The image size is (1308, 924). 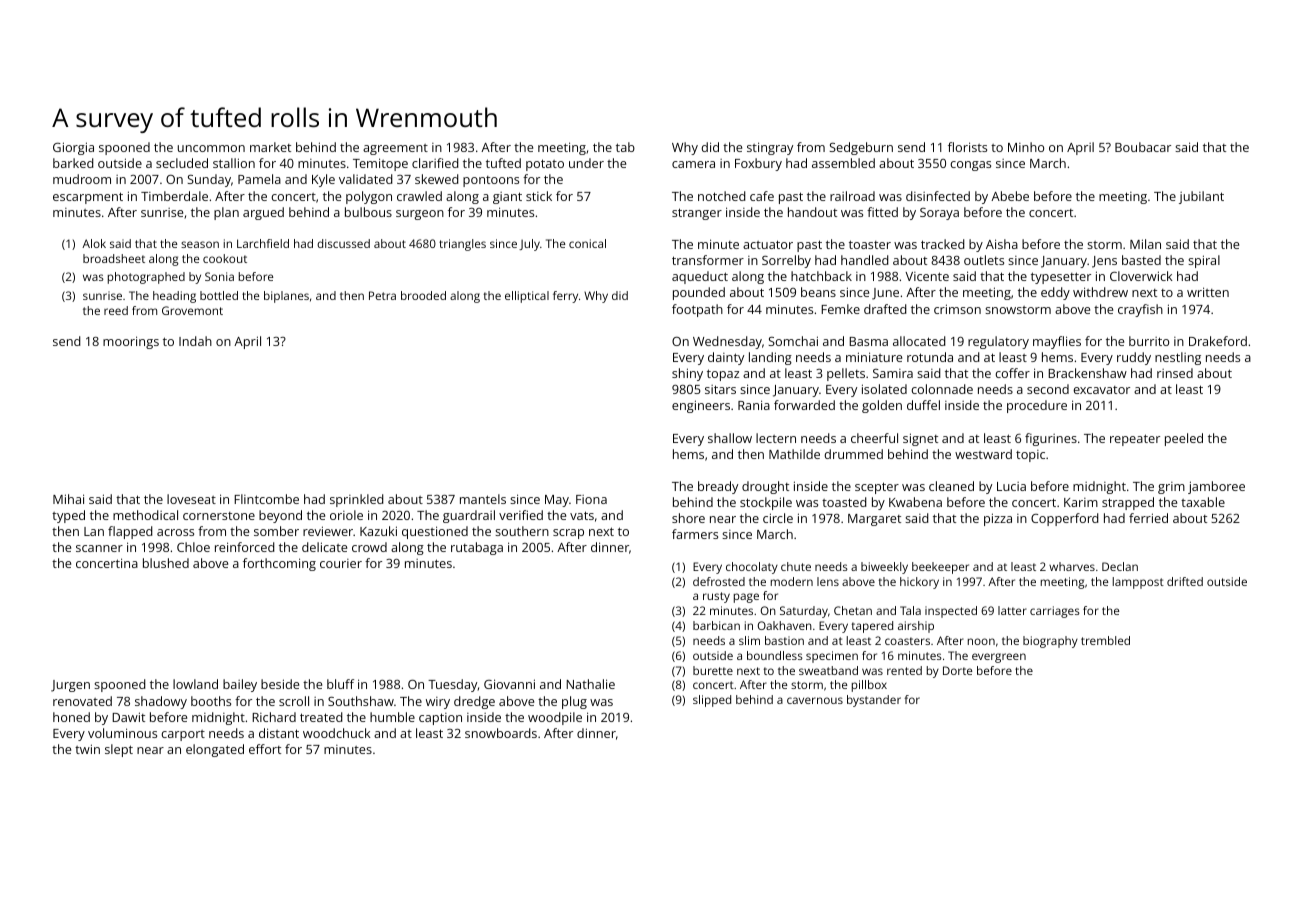 What do you see at coordinates (270, 147) in the screenshot?
I see `market` at bounding box center [270, 147].
